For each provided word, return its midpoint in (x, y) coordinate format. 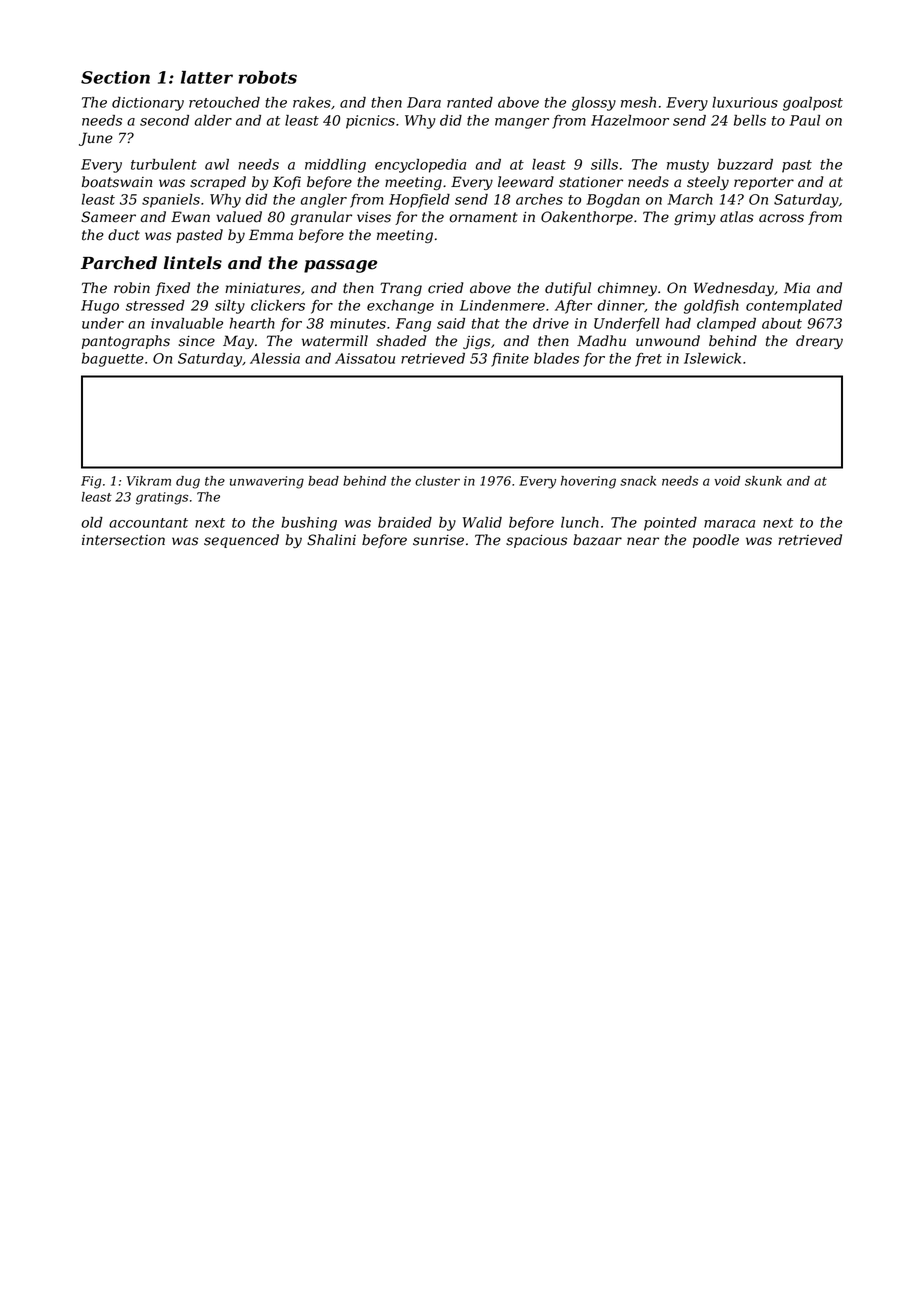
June (96, 139)
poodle (716, 541)
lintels (193, 263)
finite (510, 360)
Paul (804, 120)
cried (446, 288)
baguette (113, 360)
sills (604, 164)
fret (648, 360)
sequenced (241, 541)
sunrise (438, 540)
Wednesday (734, 289)
